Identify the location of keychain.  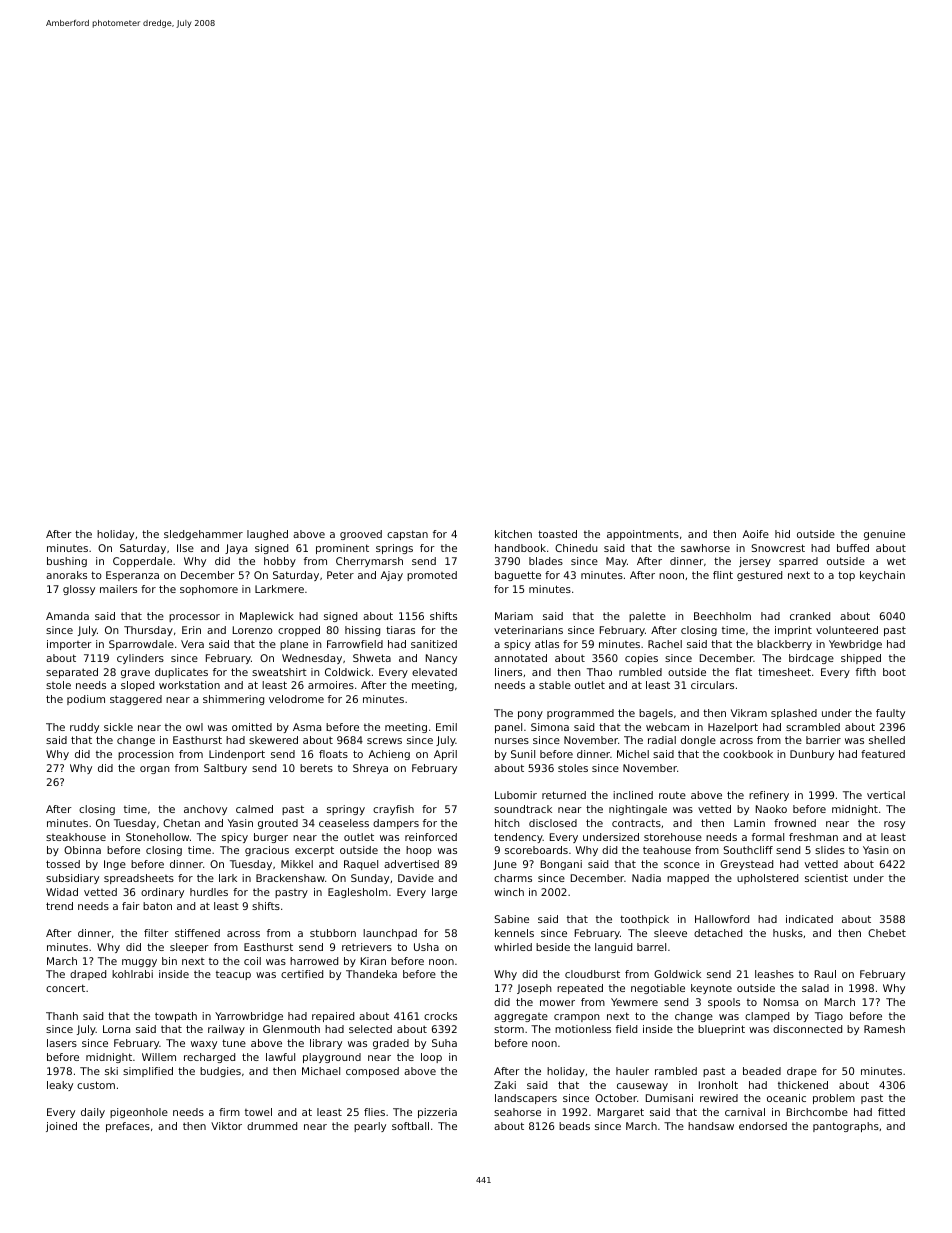
(882, 576).
